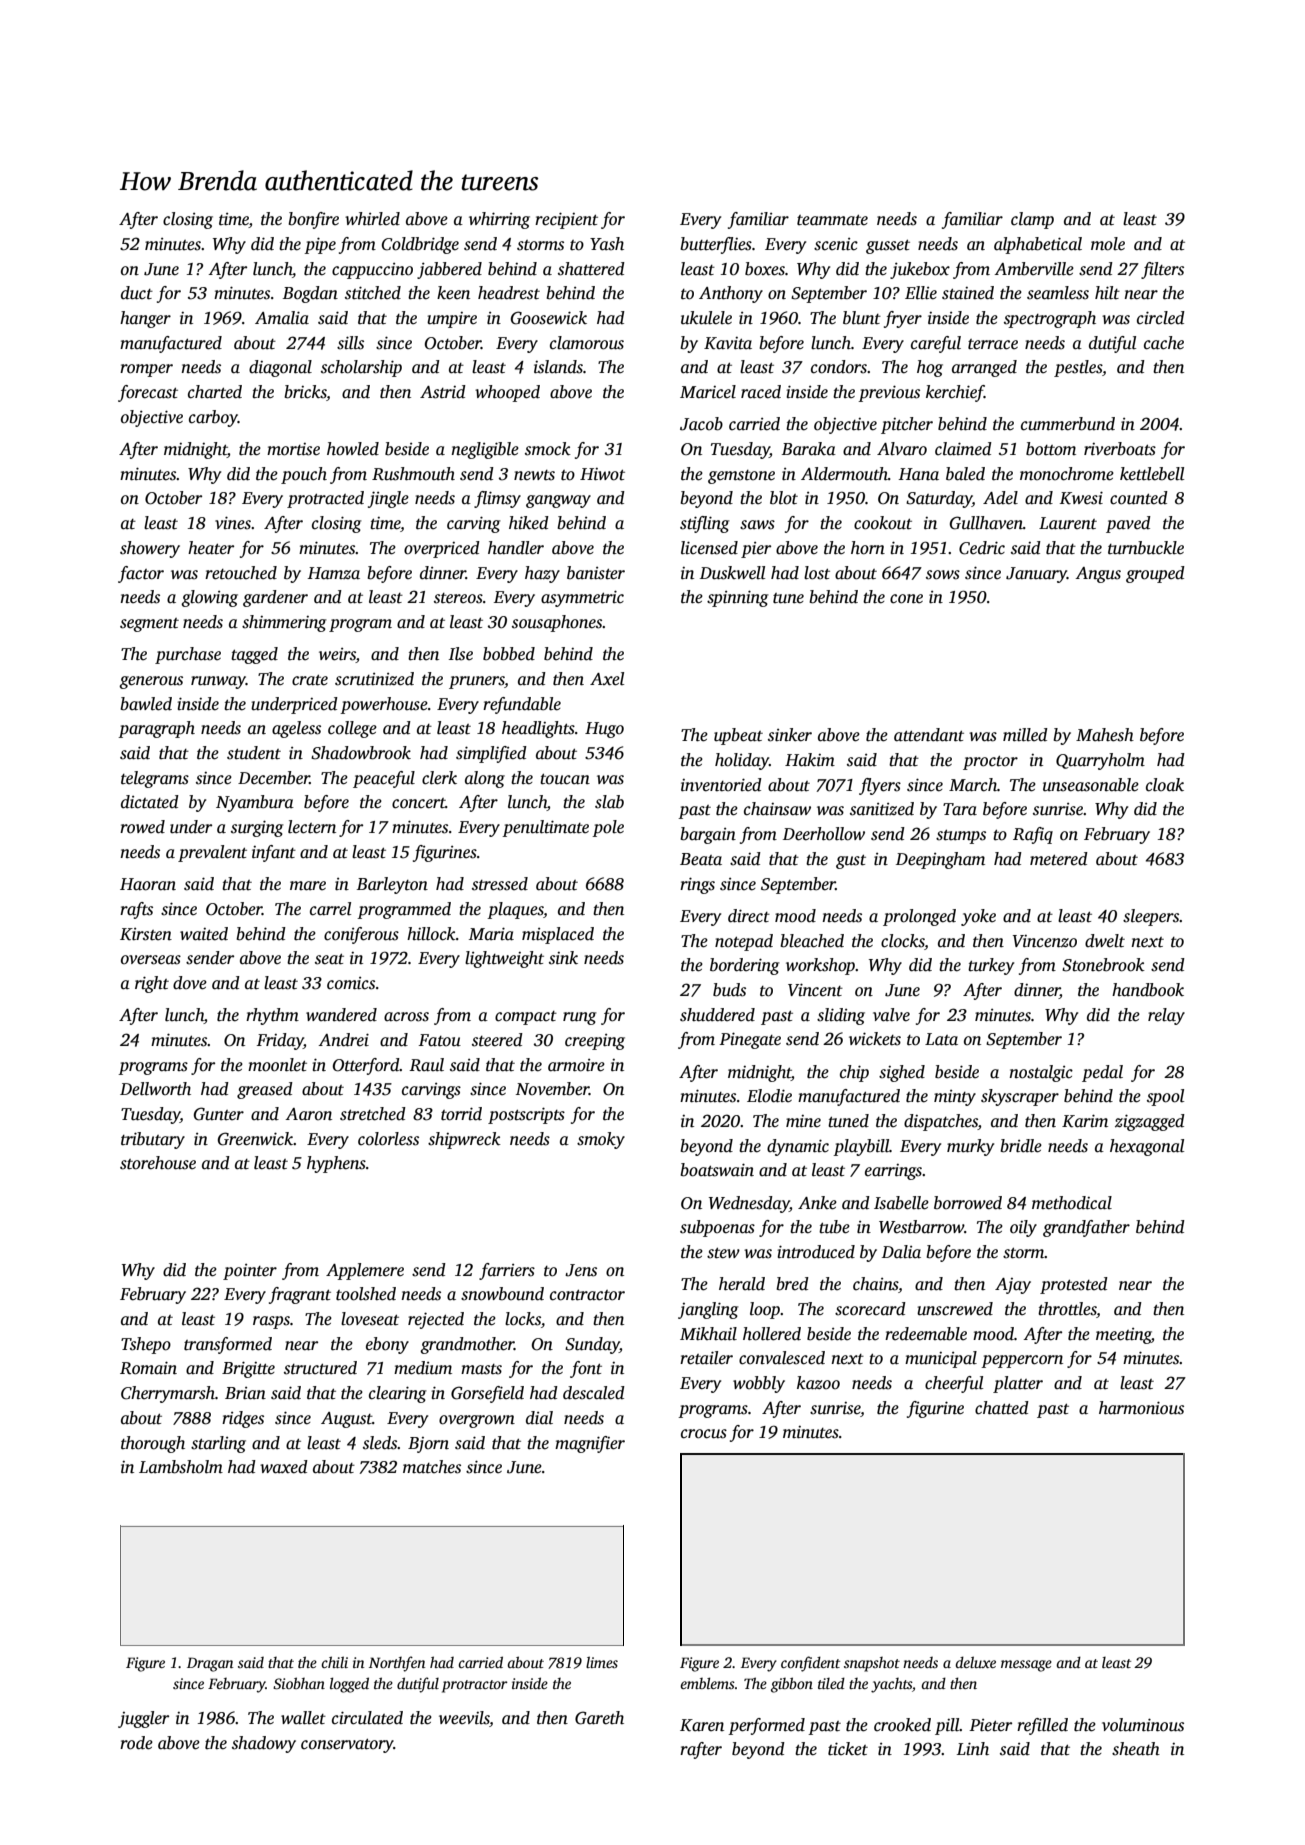 This screenshot has height=1845, width=1305. Describe the element at coordinates (602, 1662) in the screenshot. I see `limes` at that location.
